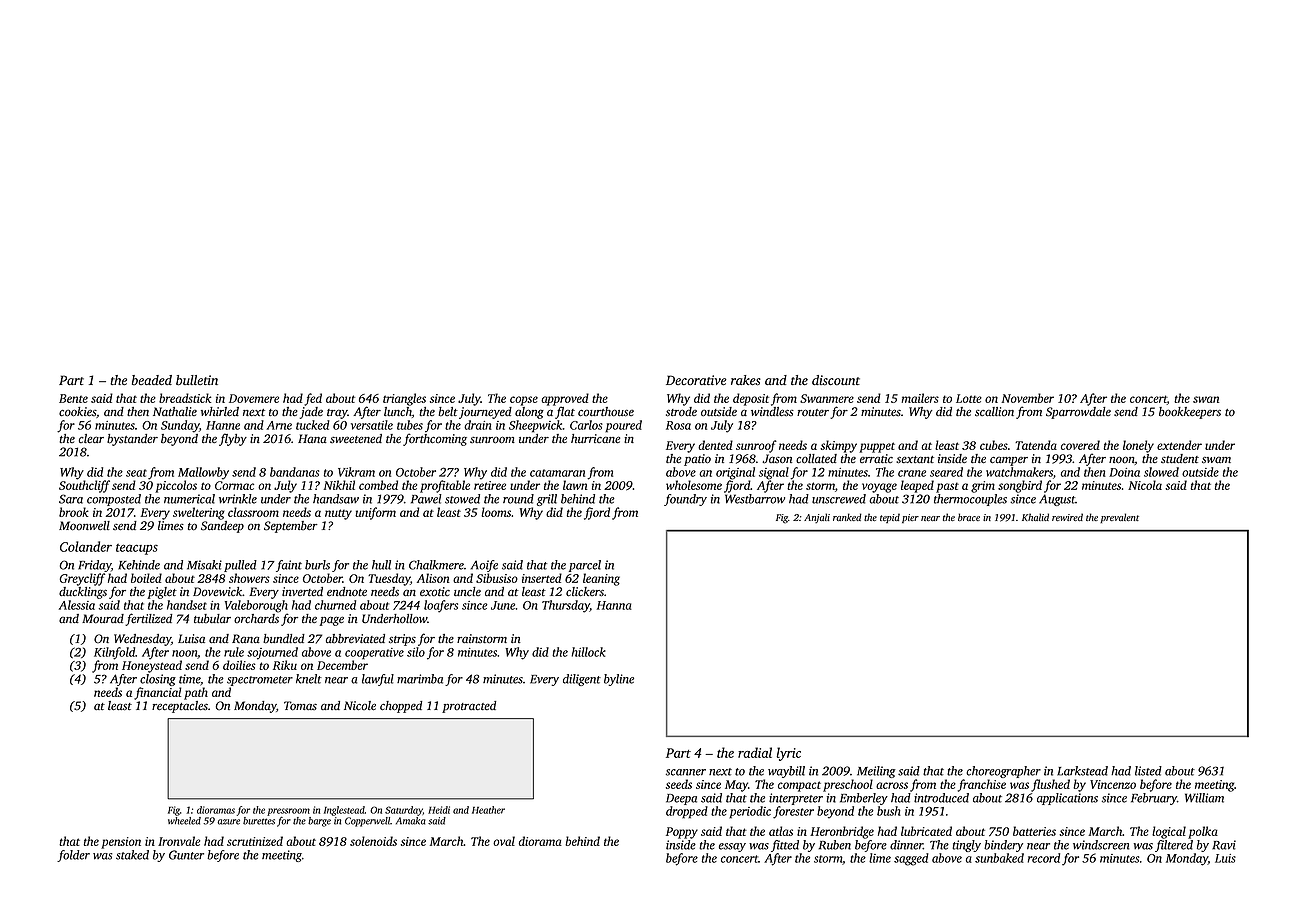 This document has height=924, width=1308. Describe the element at coordinates (197, 380) in the document. I see `bulletin` at that location.
